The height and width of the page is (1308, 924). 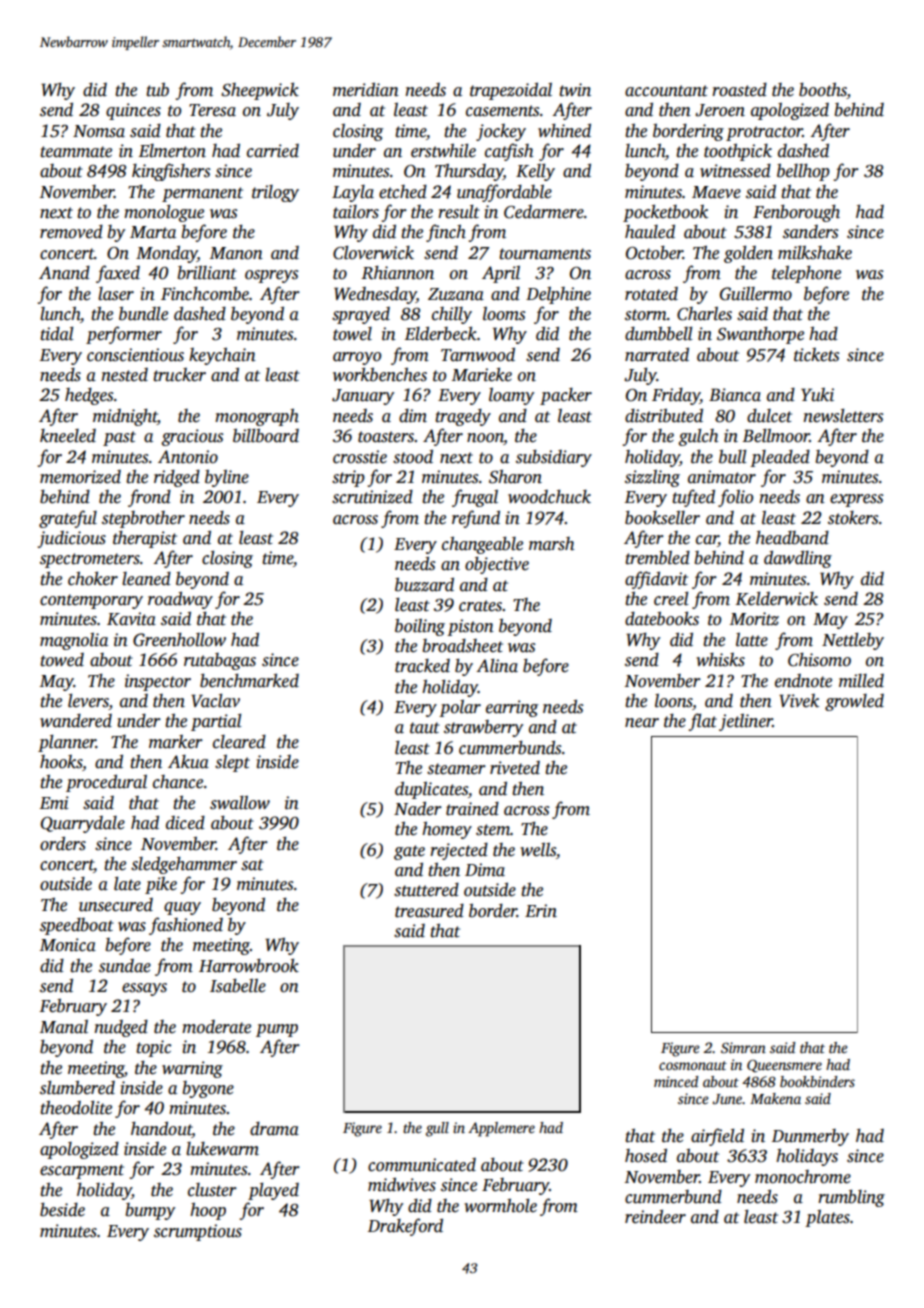 I want to click on teammate, so click(x=76, y=152).
